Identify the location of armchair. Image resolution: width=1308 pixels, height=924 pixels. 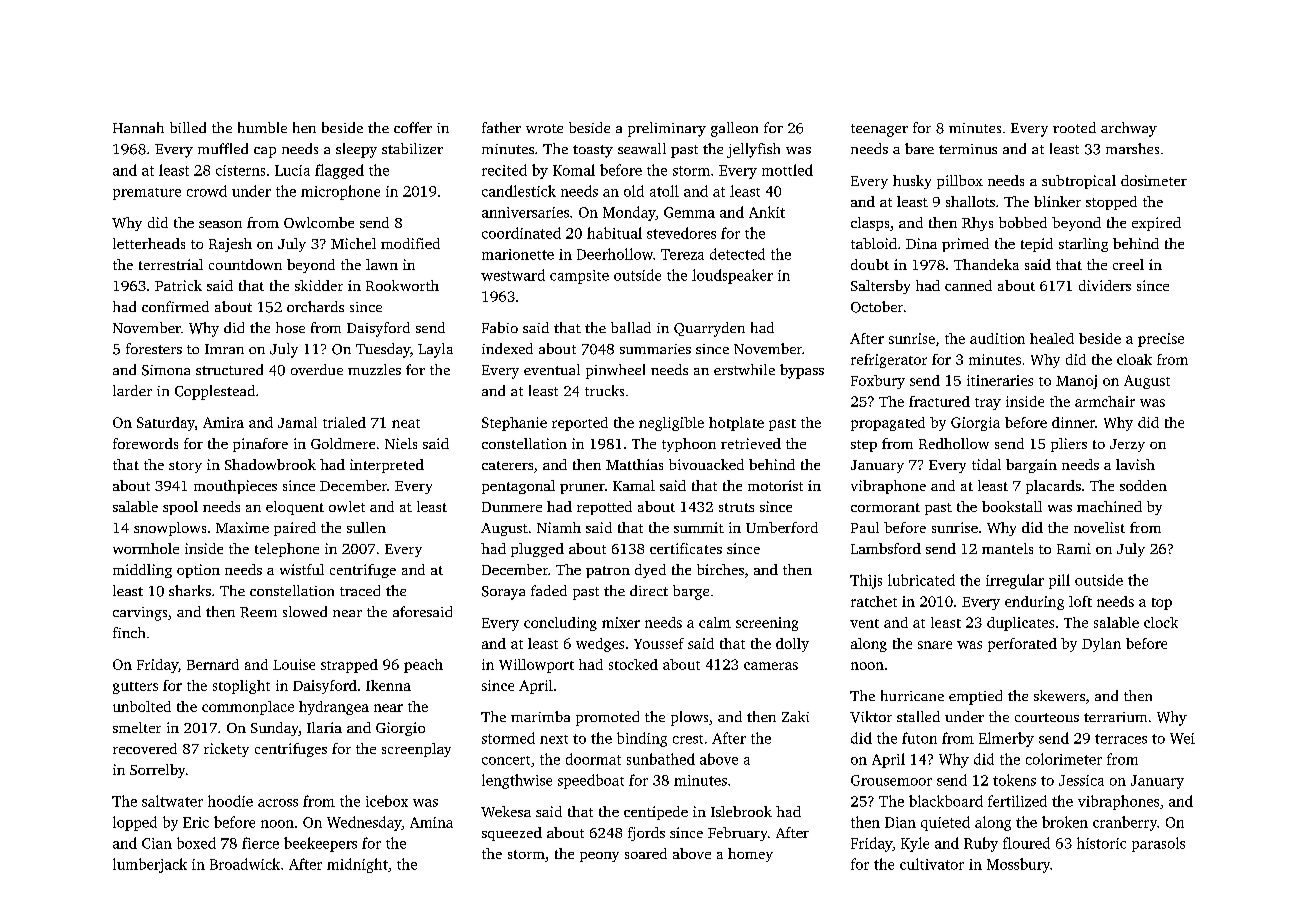
(1105, 401).
